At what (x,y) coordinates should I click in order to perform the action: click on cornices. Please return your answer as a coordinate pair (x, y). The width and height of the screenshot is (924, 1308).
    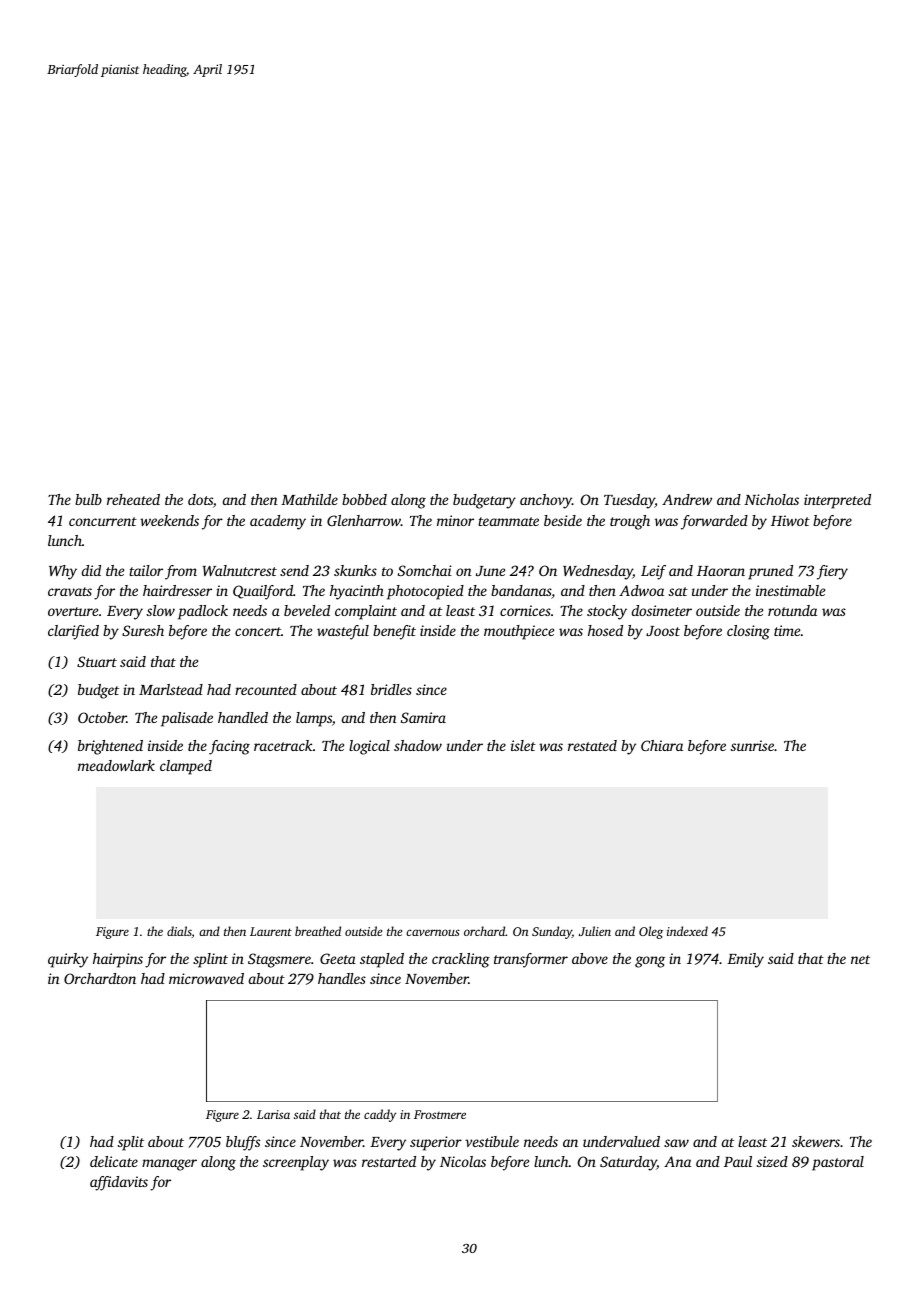
    Looking at the image, I should click on (525, 610).
